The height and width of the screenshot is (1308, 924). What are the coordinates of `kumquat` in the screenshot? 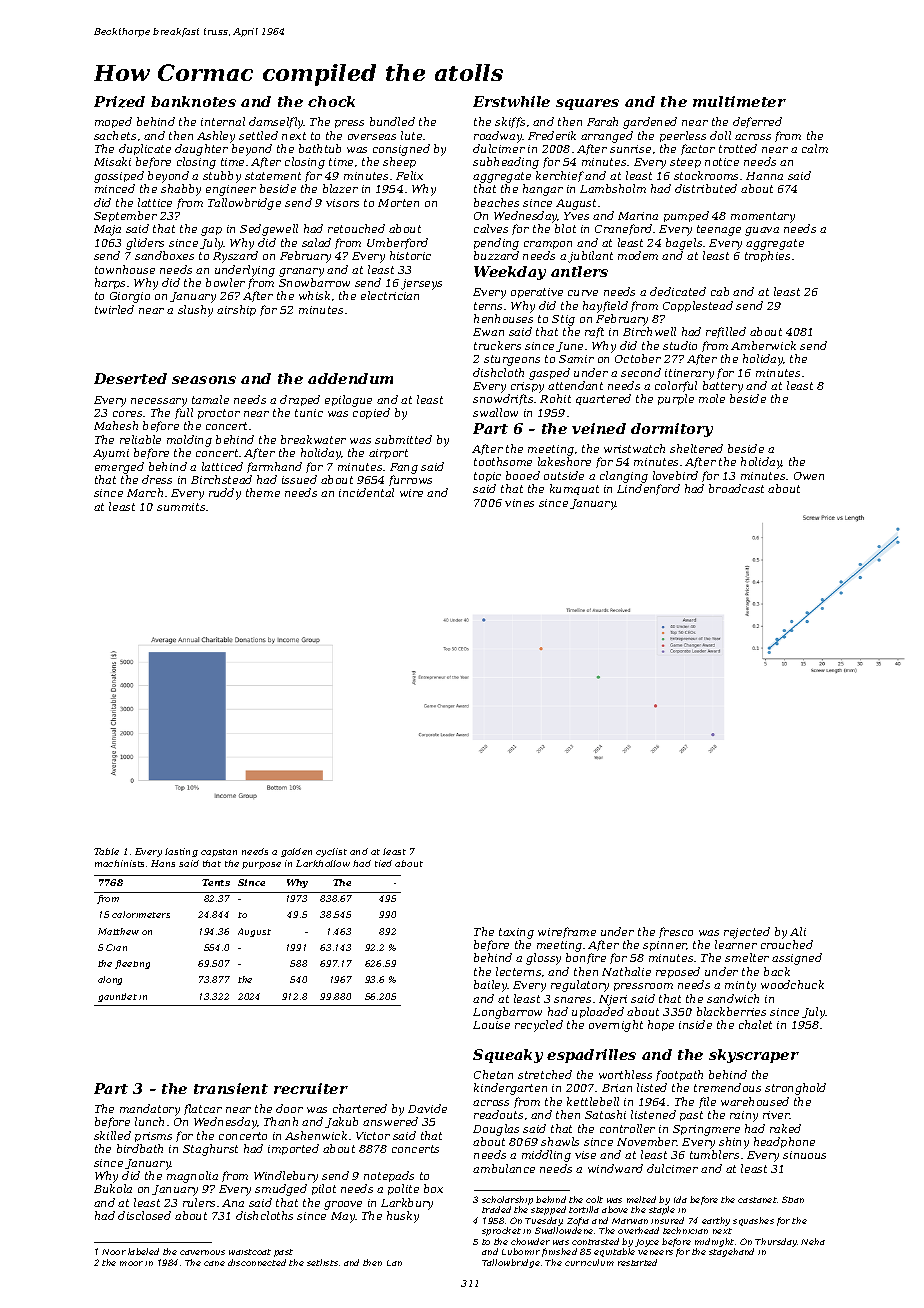 It's located at (574, 489).
